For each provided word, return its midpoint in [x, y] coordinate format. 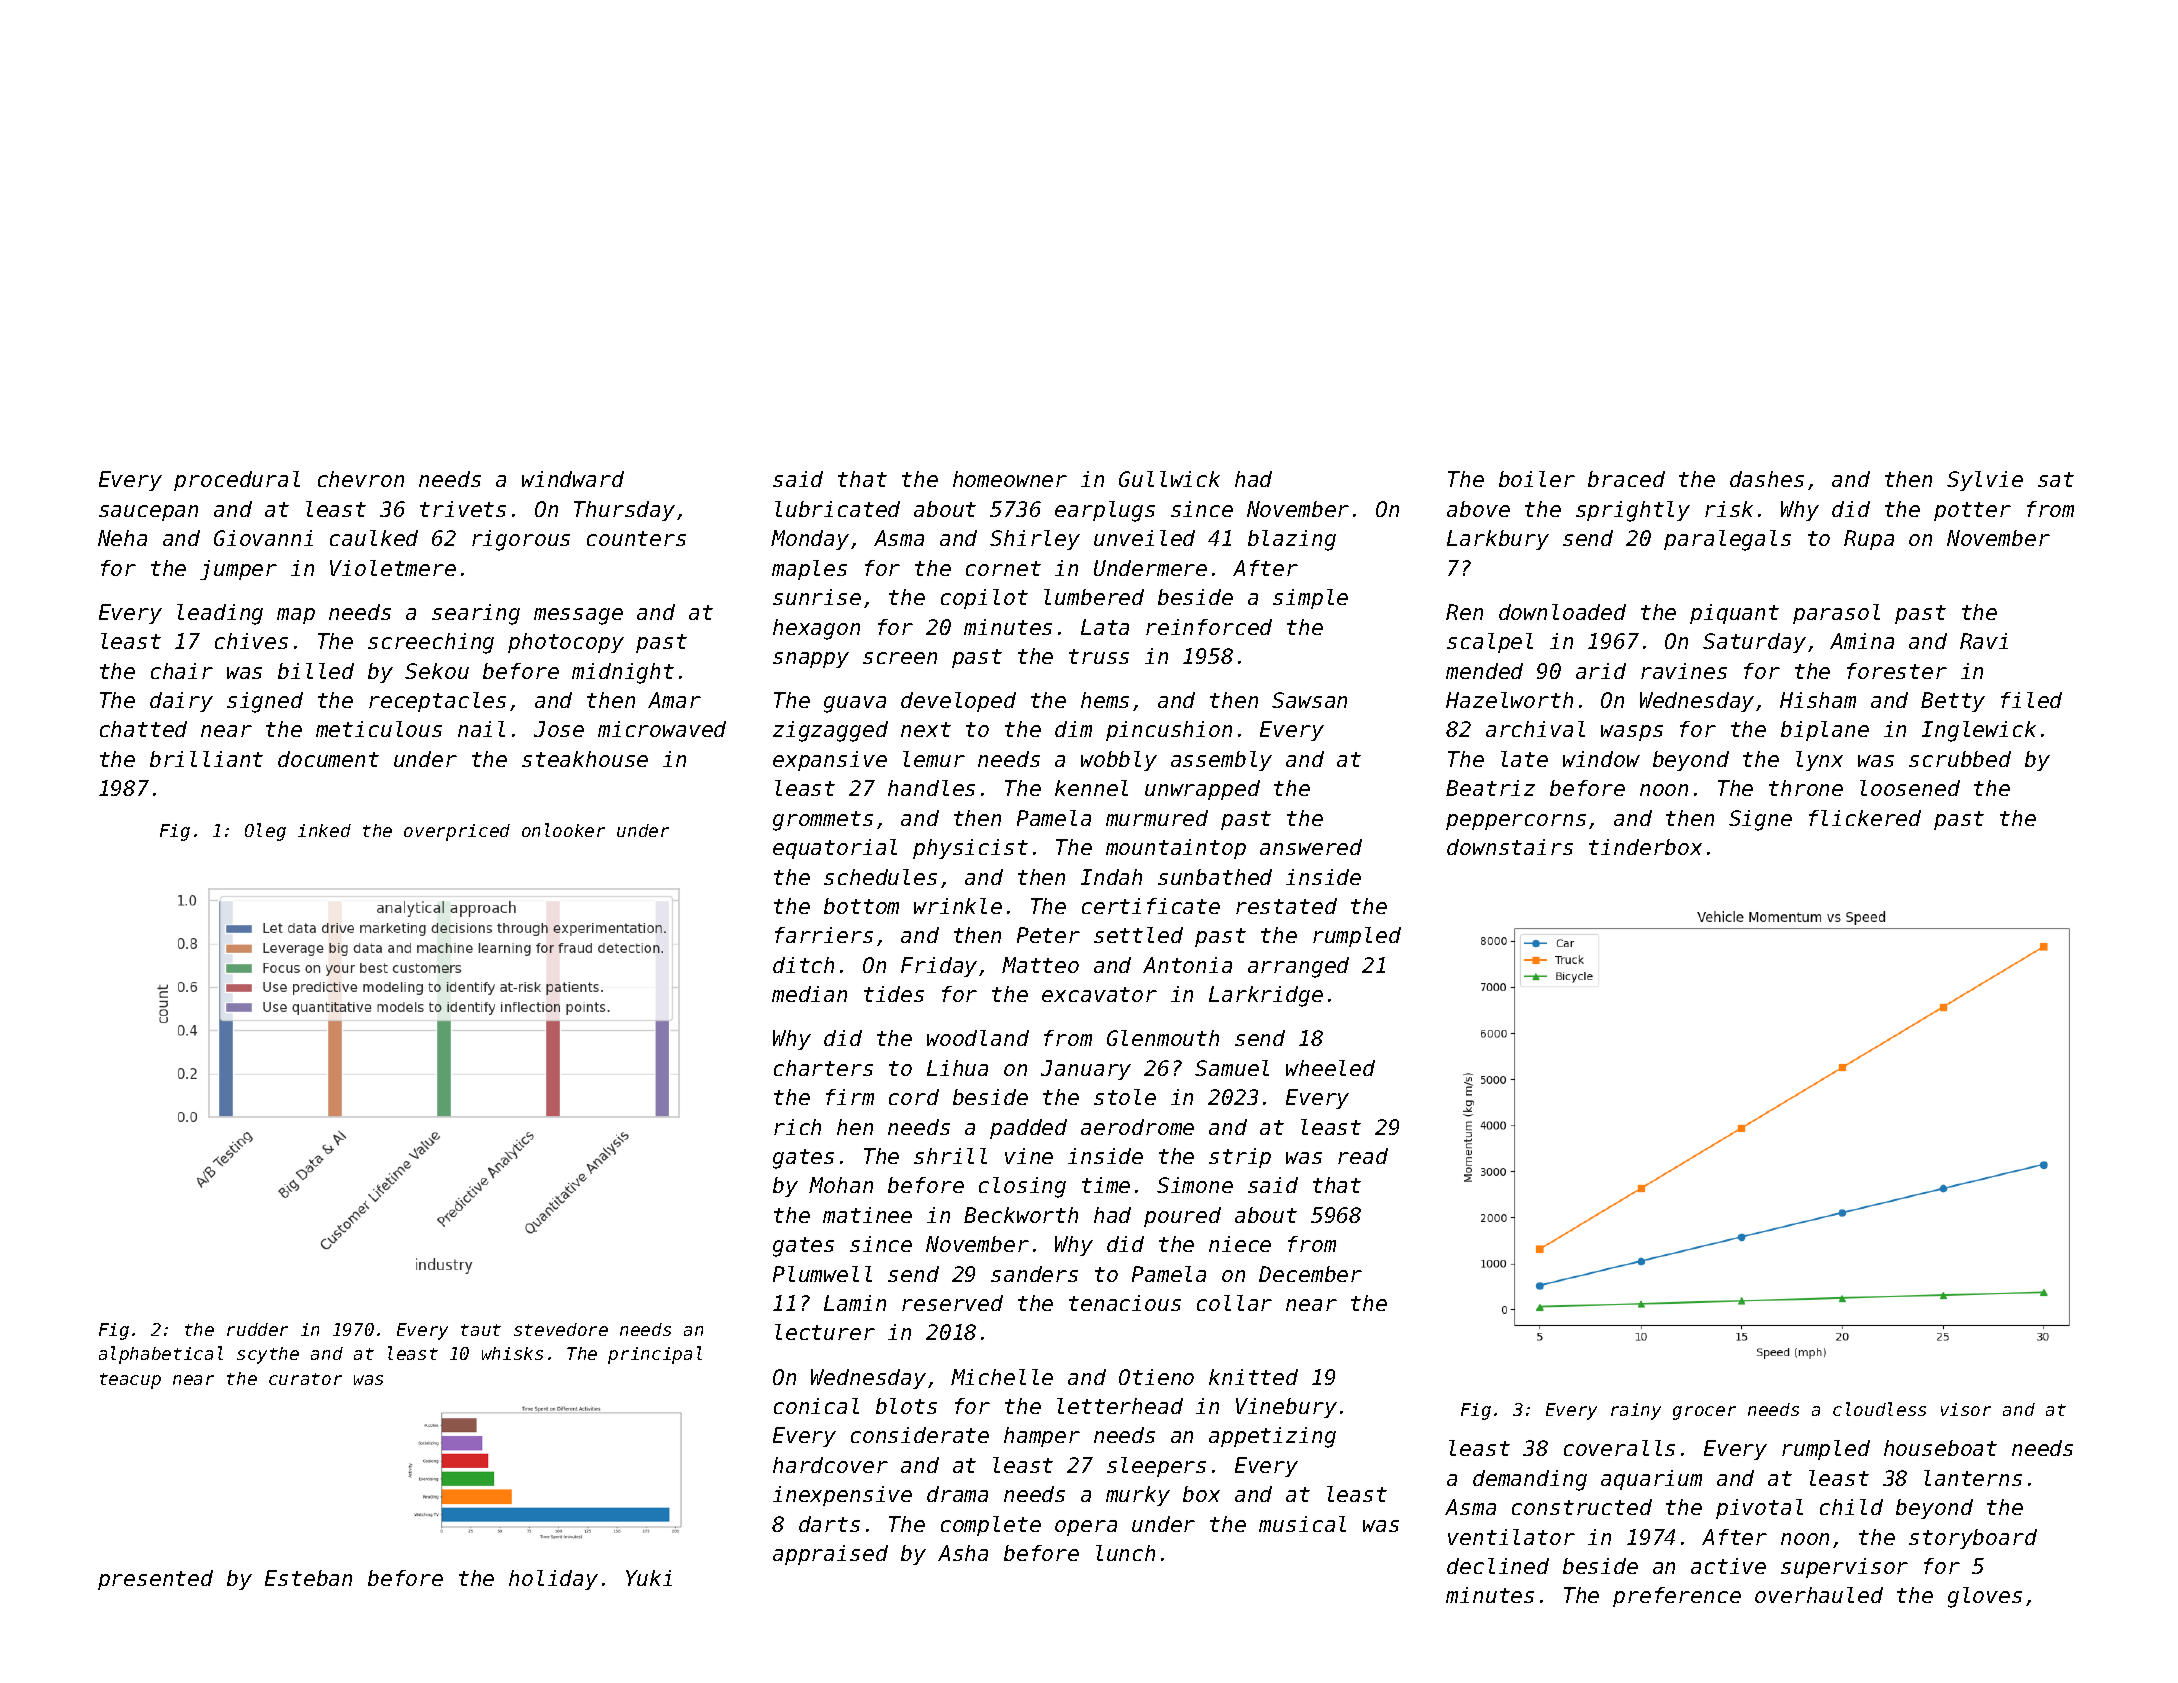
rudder [257, 1329]
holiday [553, 1580]
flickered [1865, 818]
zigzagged [830, 731]
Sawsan [1309, 700]
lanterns [1973, 1478]
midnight [623, 673]
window [1601, 759]
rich [797, 1127]
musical [1302, 1524]
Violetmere [393, 568]
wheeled [1330, 1068]
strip [1240, 1158]
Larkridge [1266, 996]
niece [1240, 1244]
